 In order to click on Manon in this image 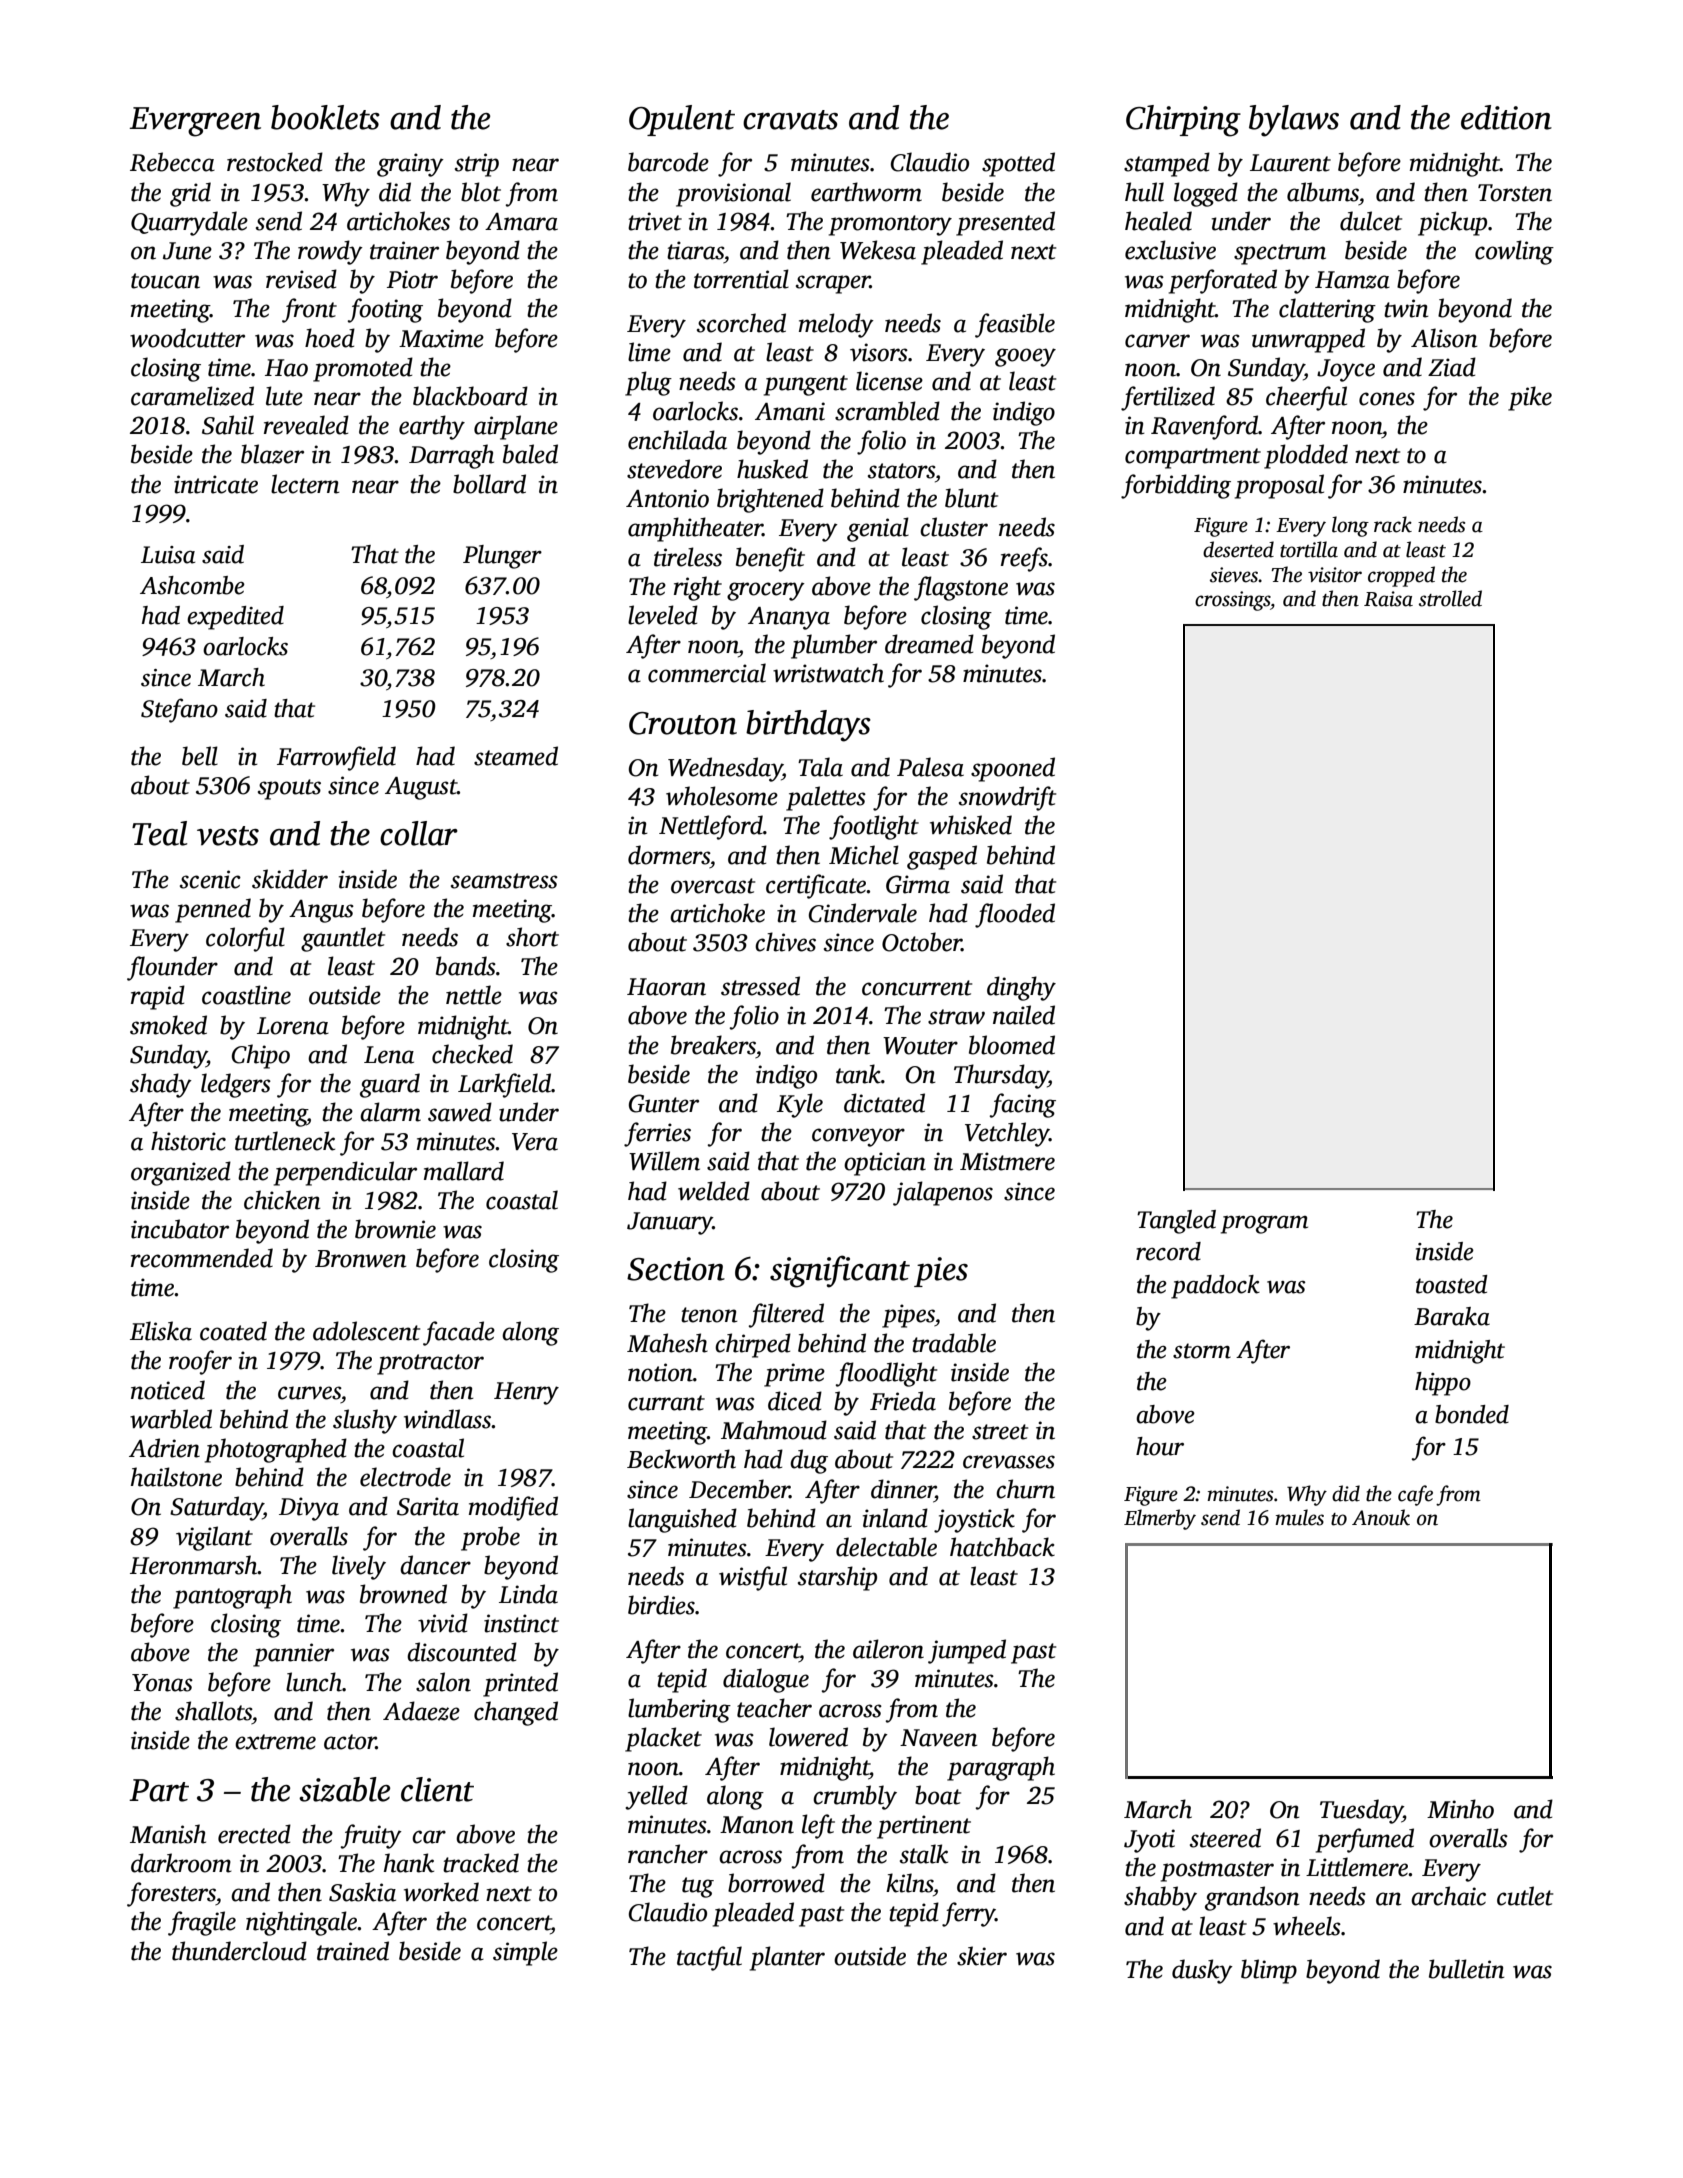, I will do `click(757, 1825)`.
